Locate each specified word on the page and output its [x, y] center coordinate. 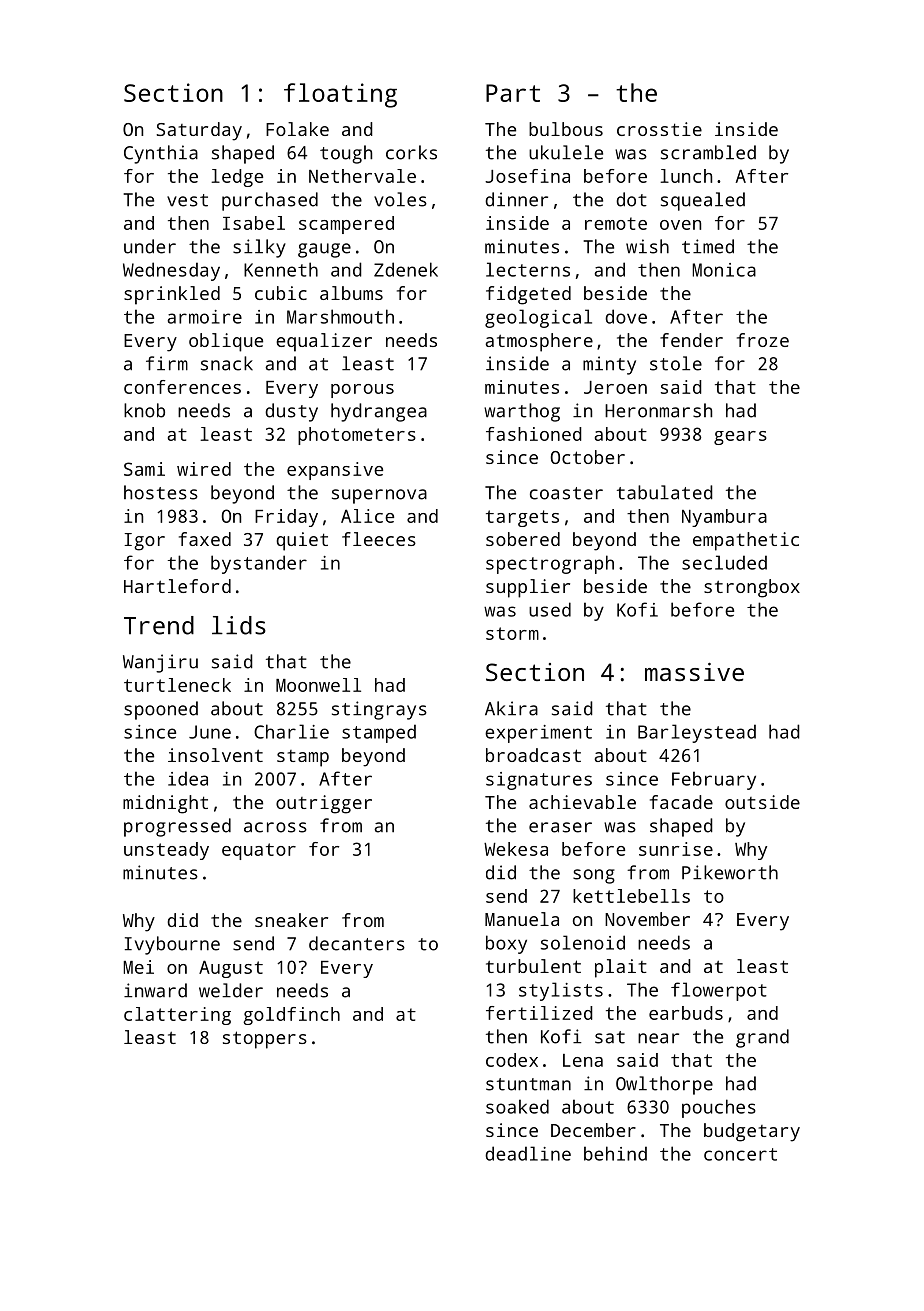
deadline [528, 1153]
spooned [161, 710]
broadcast [533, 755]
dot [631, 199]
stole [676, 363]
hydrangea [379, 412]
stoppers [265, 1040]
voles [400, 199]
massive [694, 672]
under [150, 246]
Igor [144, 542]
